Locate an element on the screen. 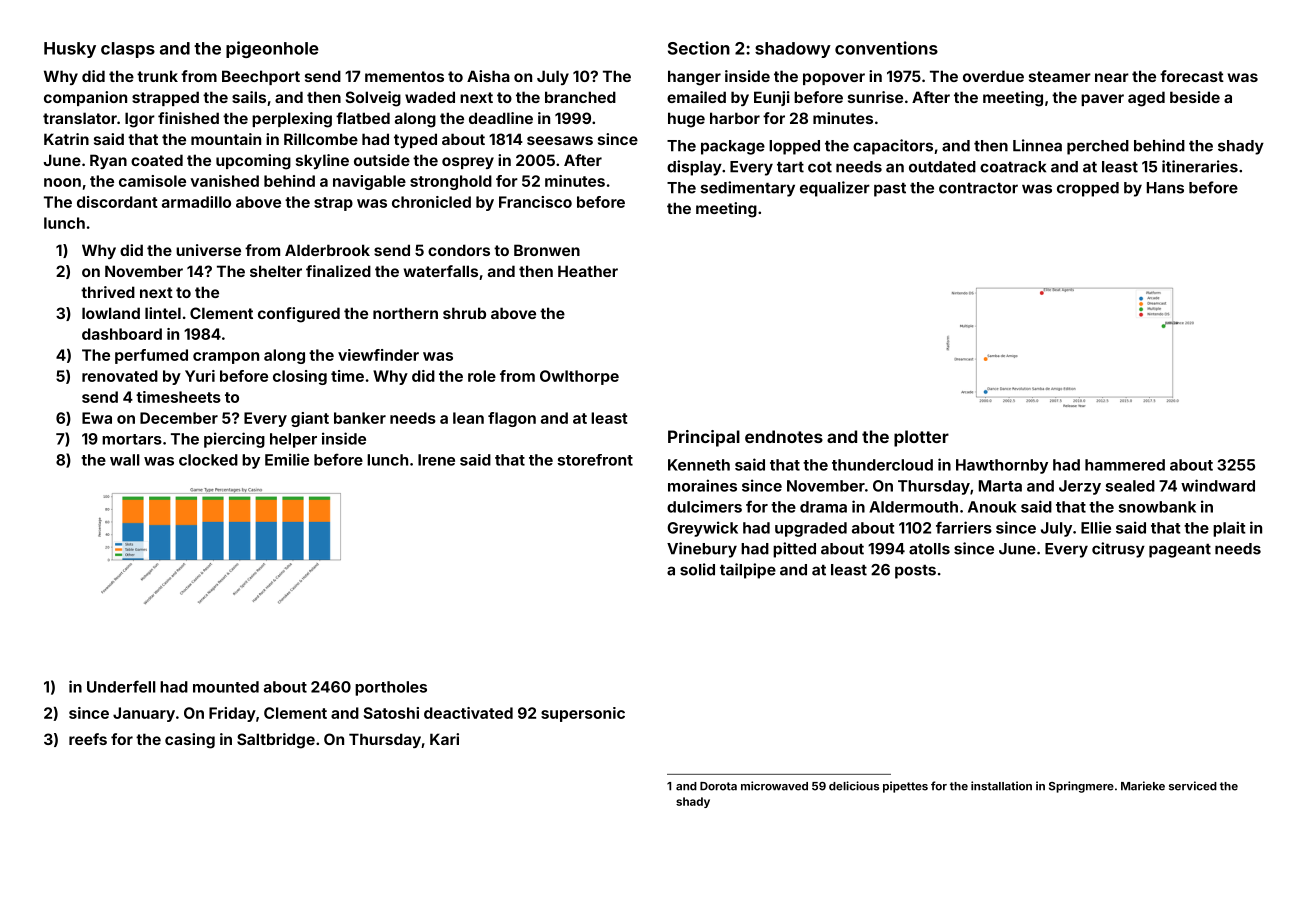  Bronwen is located at coordinates (547, 250).
